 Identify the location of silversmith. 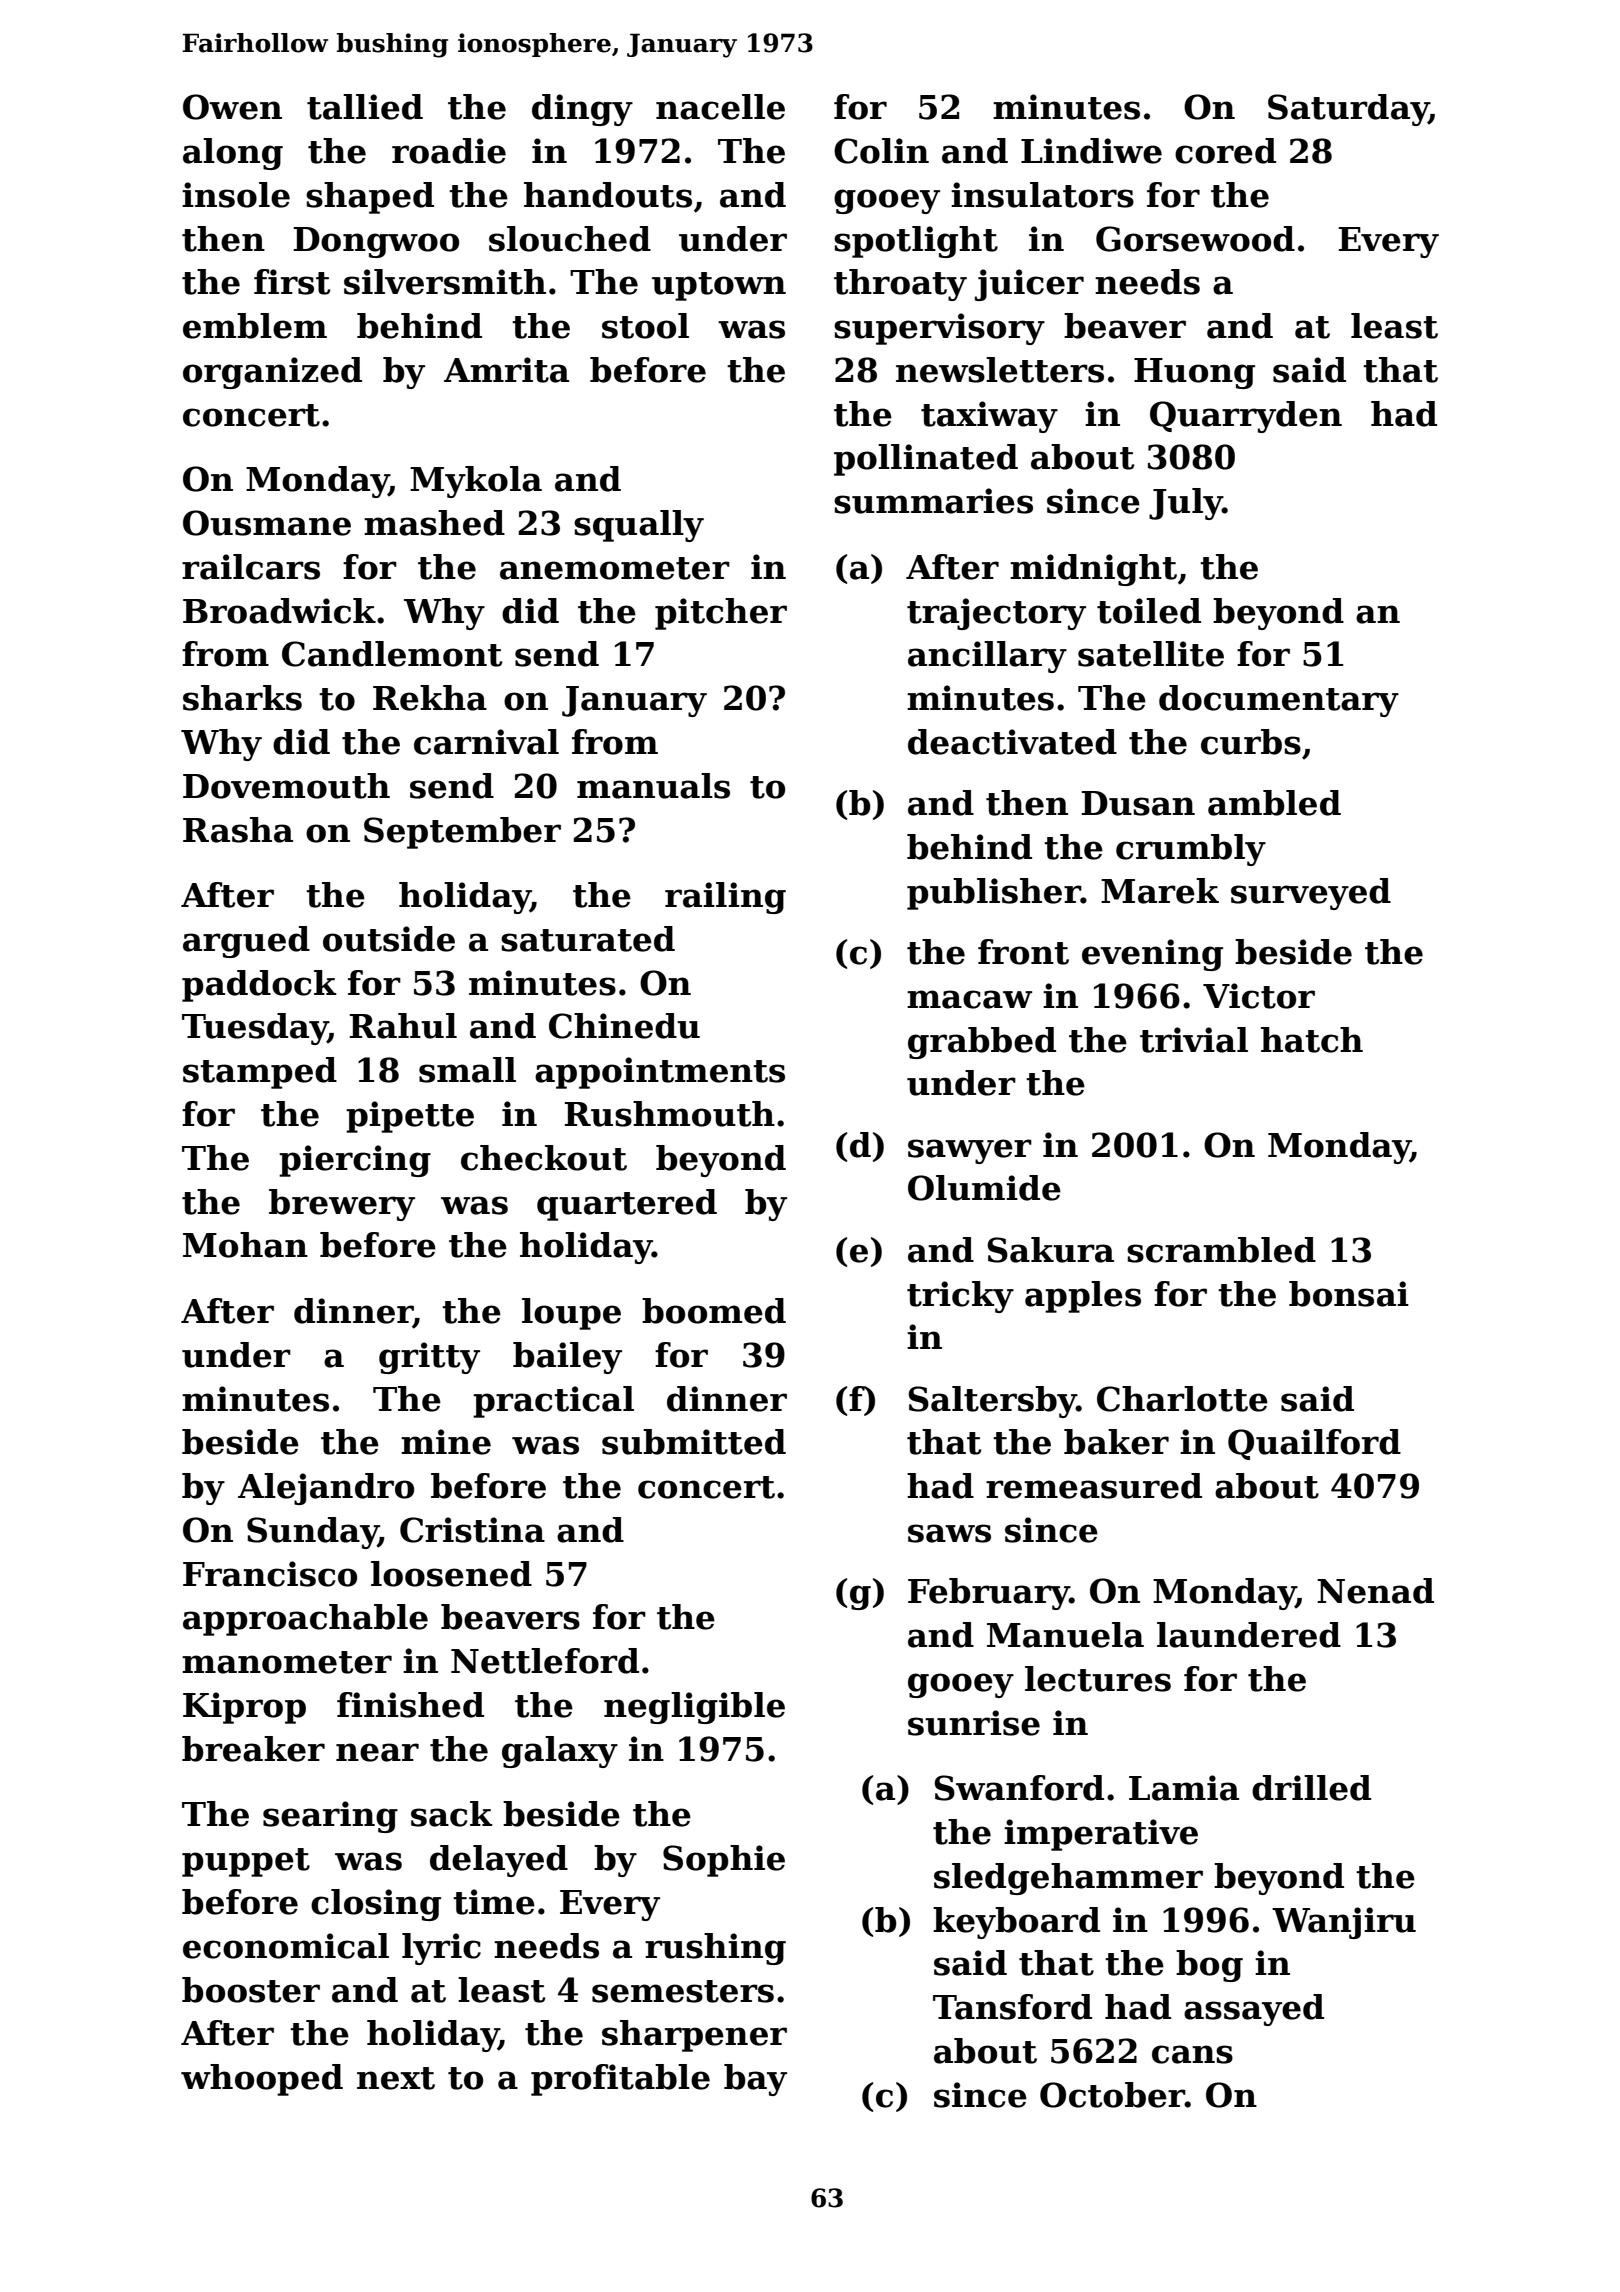
(445, 282).
